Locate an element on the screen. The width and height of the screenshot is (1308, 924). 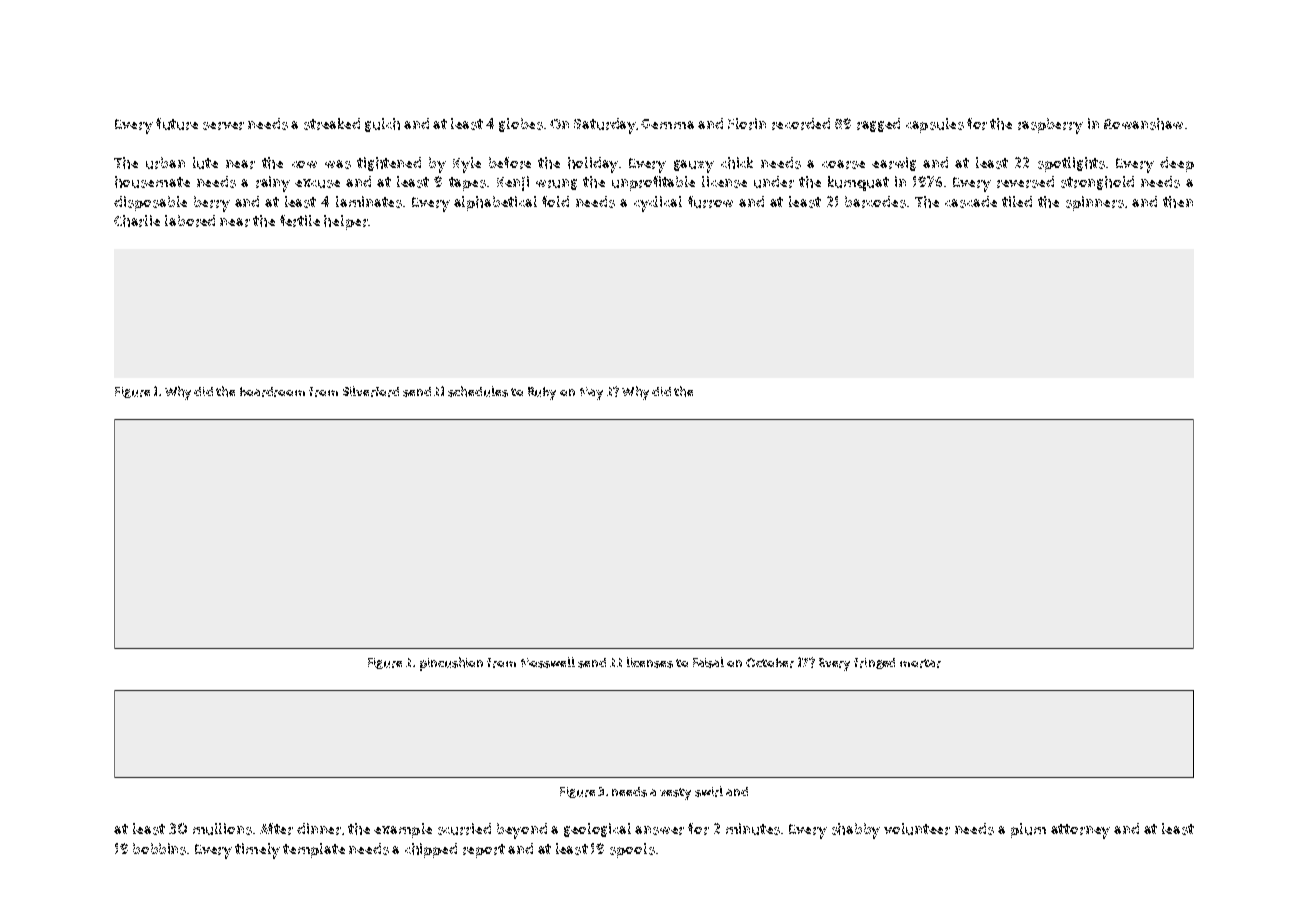
reversed is located at coordinates (1025, 182).
